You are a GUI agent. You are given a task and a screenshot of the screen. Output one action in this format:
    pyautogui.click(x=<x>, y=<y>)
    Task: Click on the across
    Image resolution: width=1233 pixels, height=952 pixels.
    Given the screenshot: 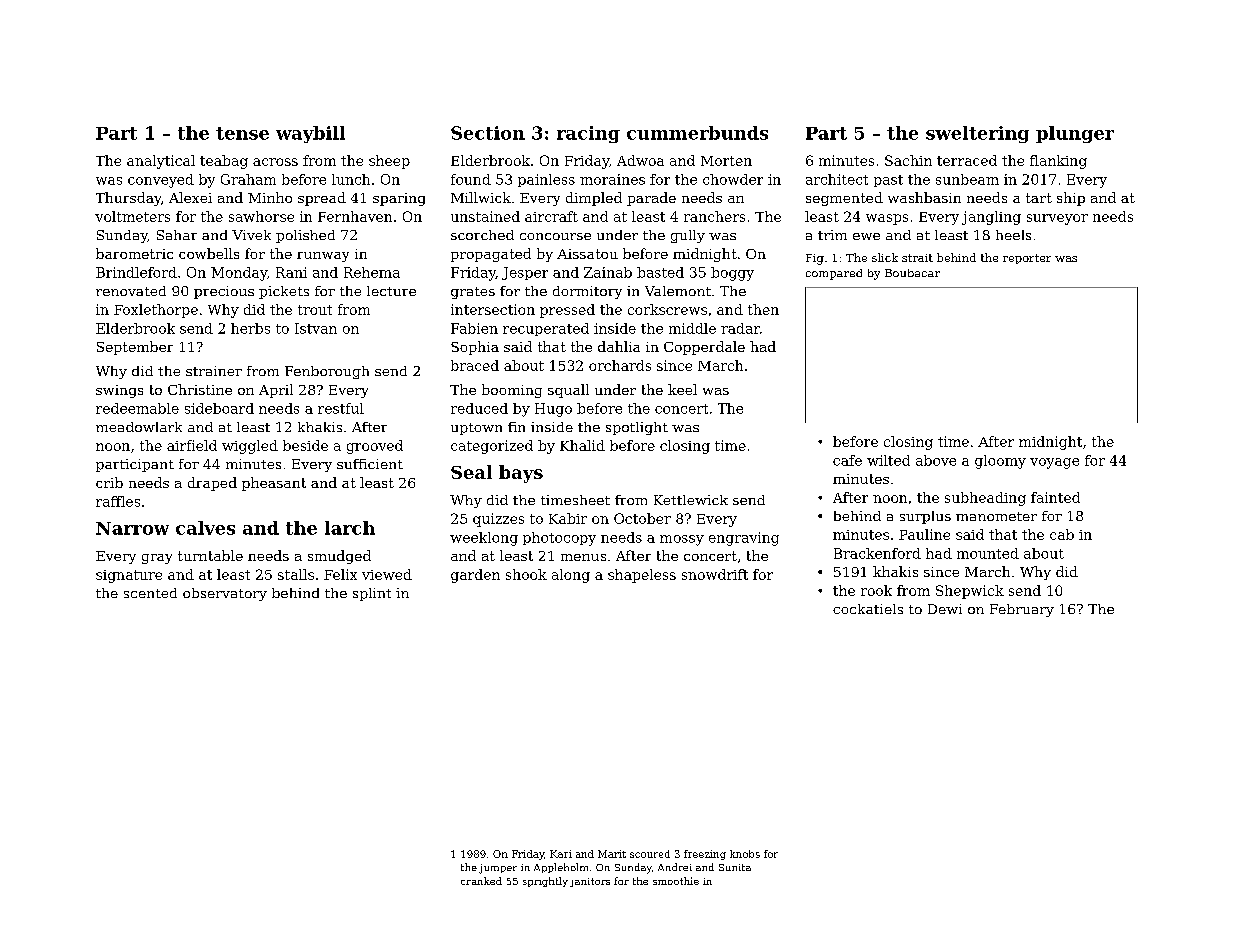 What is the action you would take?
    pyautogui.click(x=275, y=162)
